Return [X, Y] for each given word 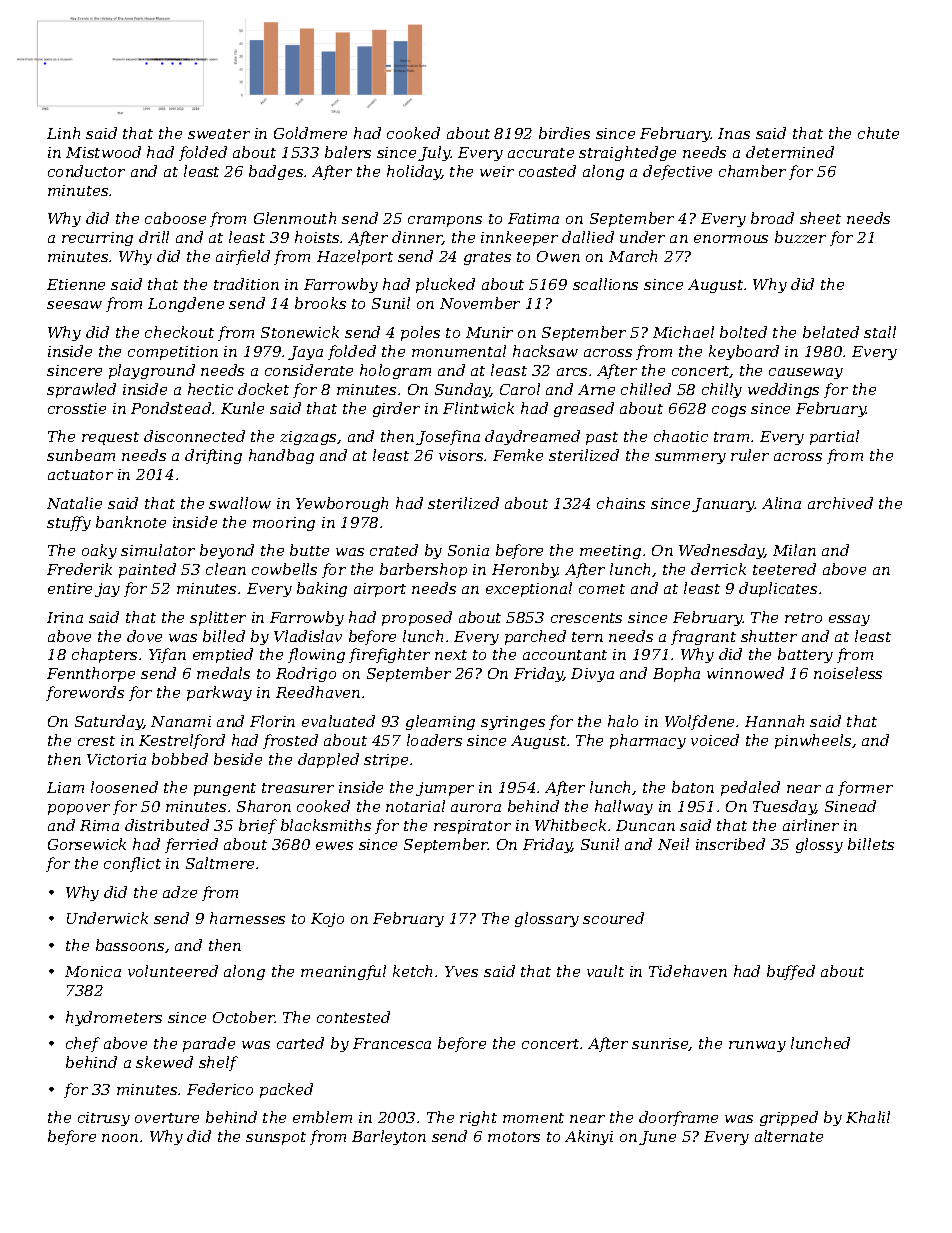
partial [834, 437]
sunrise [660, 1044]
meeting [610, 552]
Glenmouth [295, 218]
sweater [219, 134]
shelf [218, 1063]
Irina [65, 617]
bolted [743, 332]
